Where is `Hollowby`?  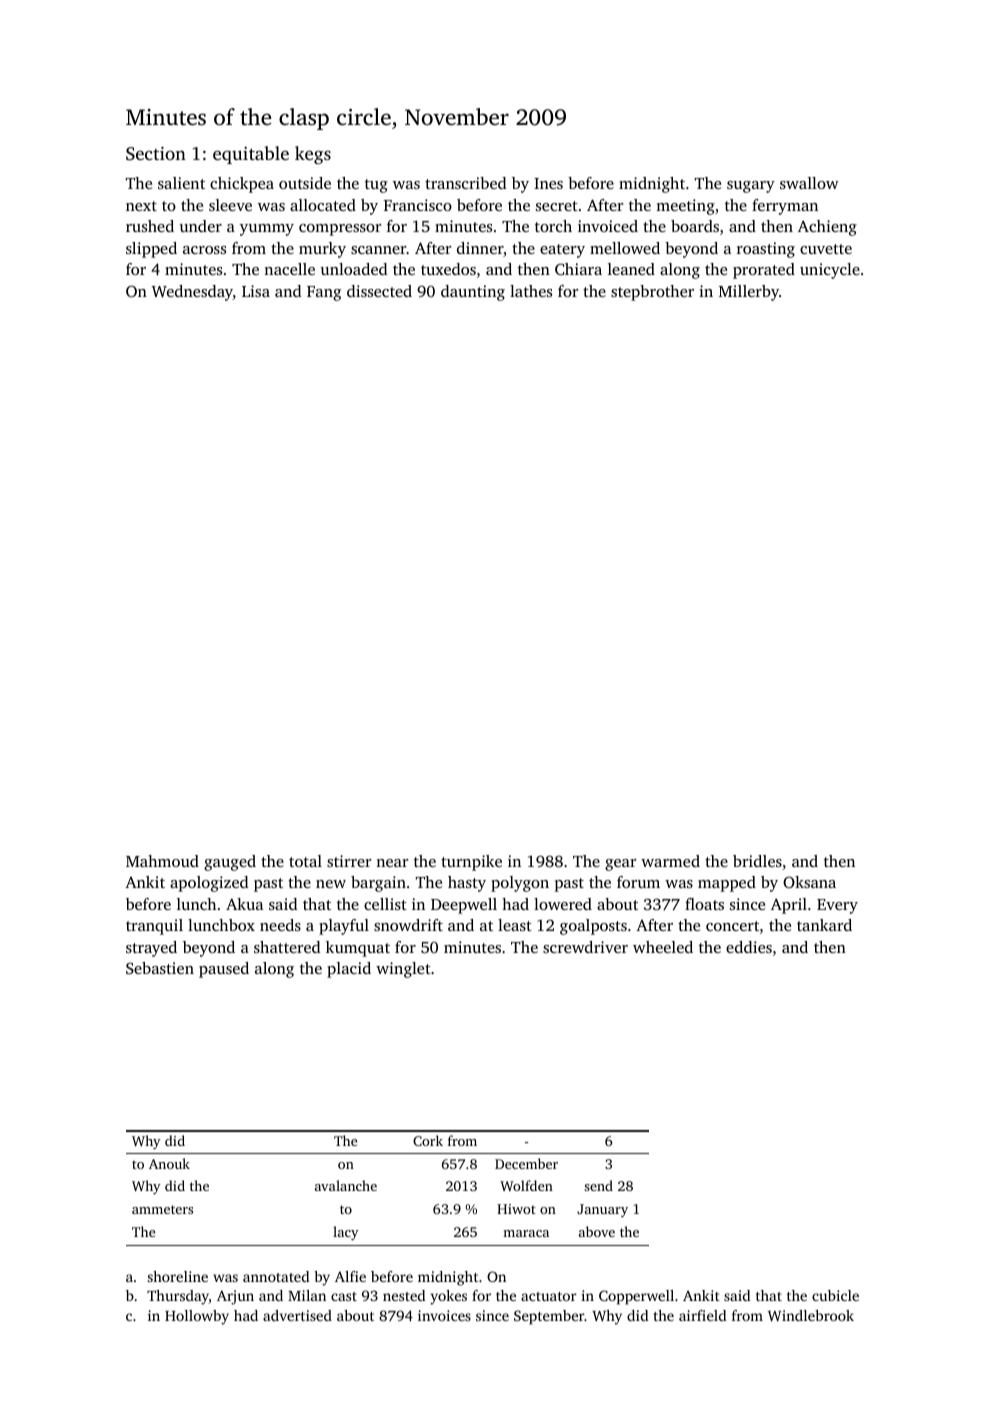
Hollowby is located at coordinates (197, 1317).
